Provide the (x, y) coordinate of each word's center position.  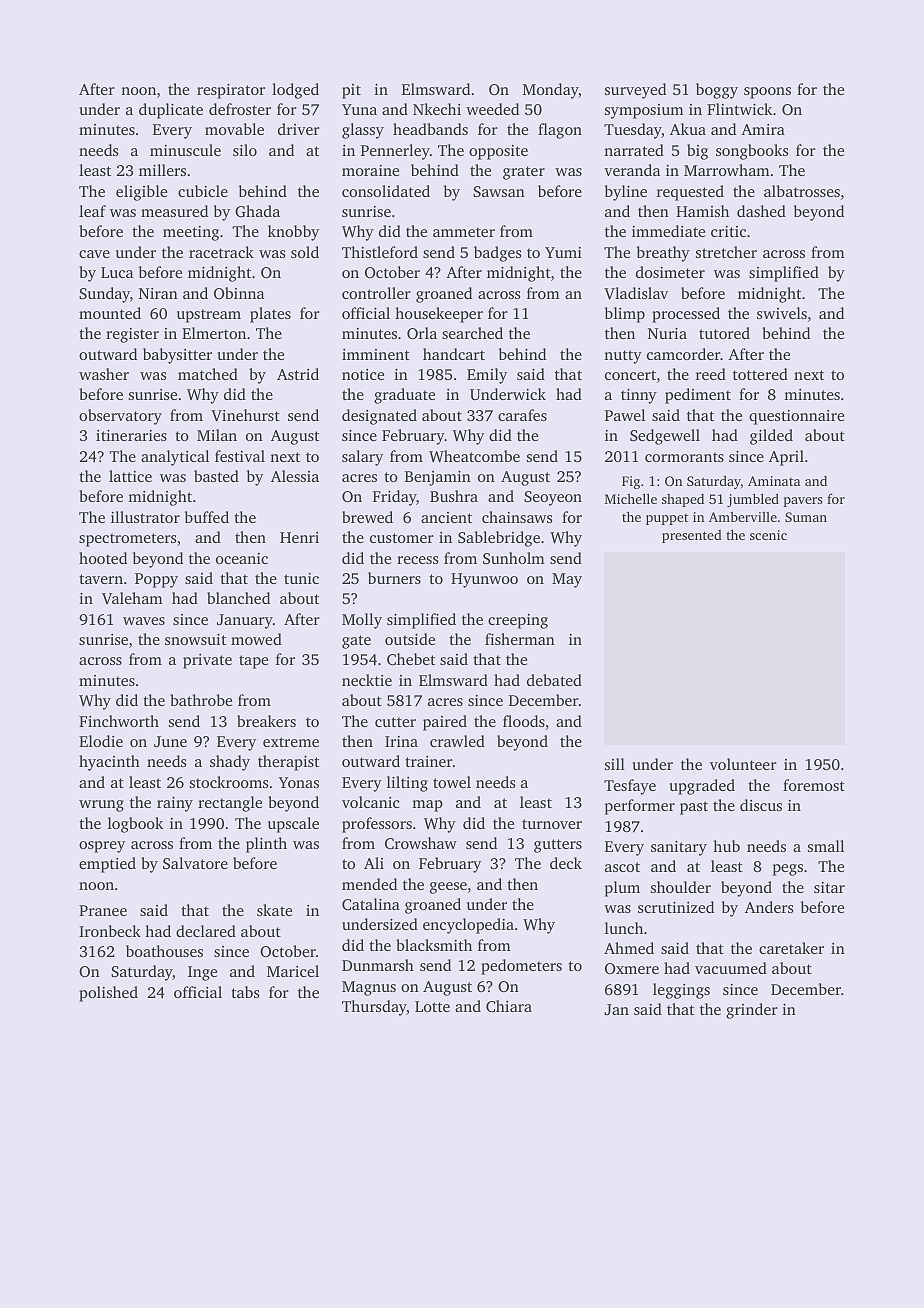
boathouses (164, 951)
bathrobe (201, 700)
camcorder (683, 354)
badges (497, 254)
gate (356, 642)
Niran (158, 293)
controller (376, 293)
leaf (92, 211)
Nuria (667, 333)
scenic (768, 535)
